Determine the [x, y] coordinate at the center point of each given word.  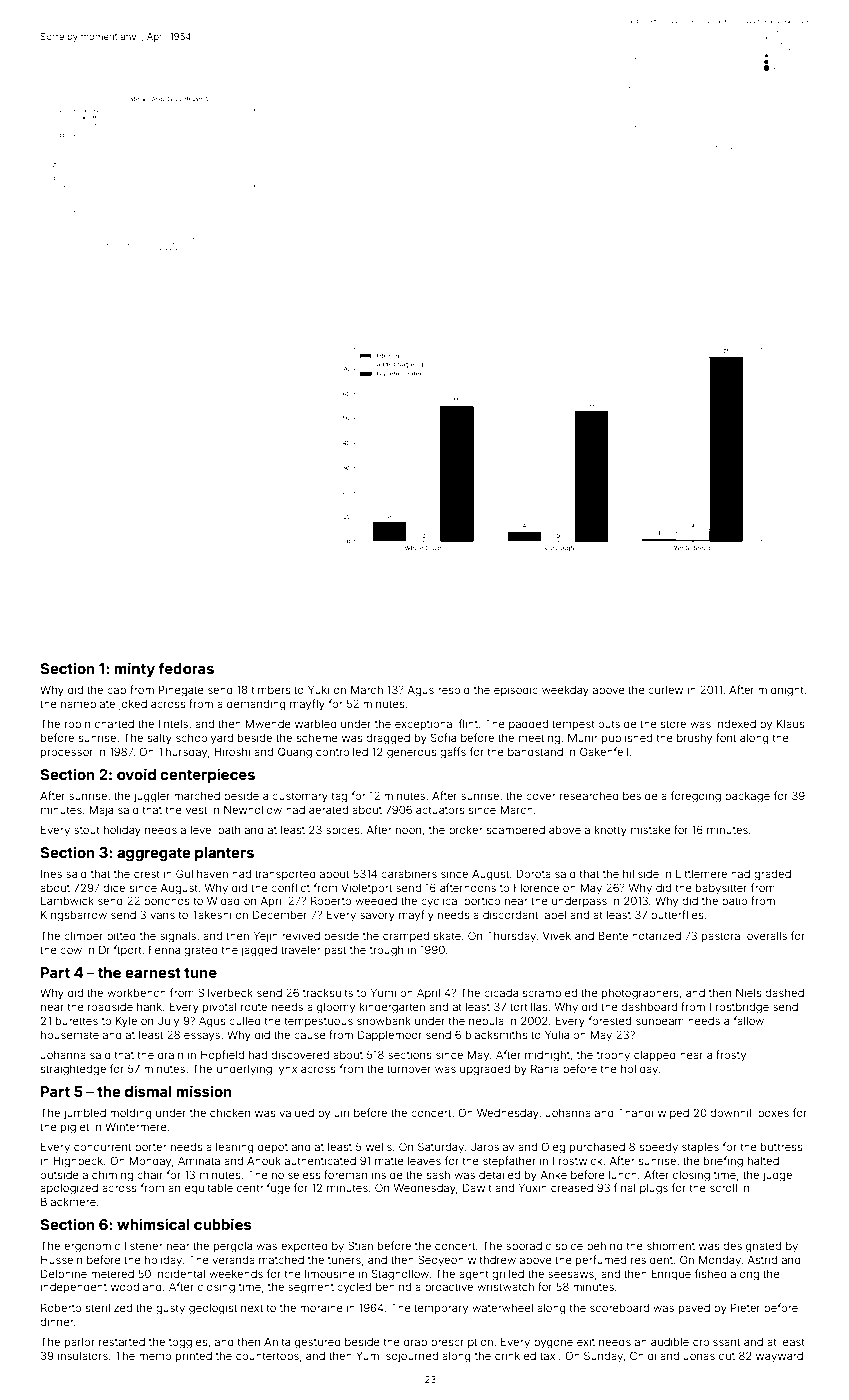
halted [763, 1161]
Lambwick [67, 900]
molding [131, 1114]
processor [67, 753]
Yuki [318, 689]
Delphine [64, 1274]
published [627, 738]
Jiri [341, 1112]
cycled [354, 1288]
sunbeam [660, 1021]
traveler [300, 950]
